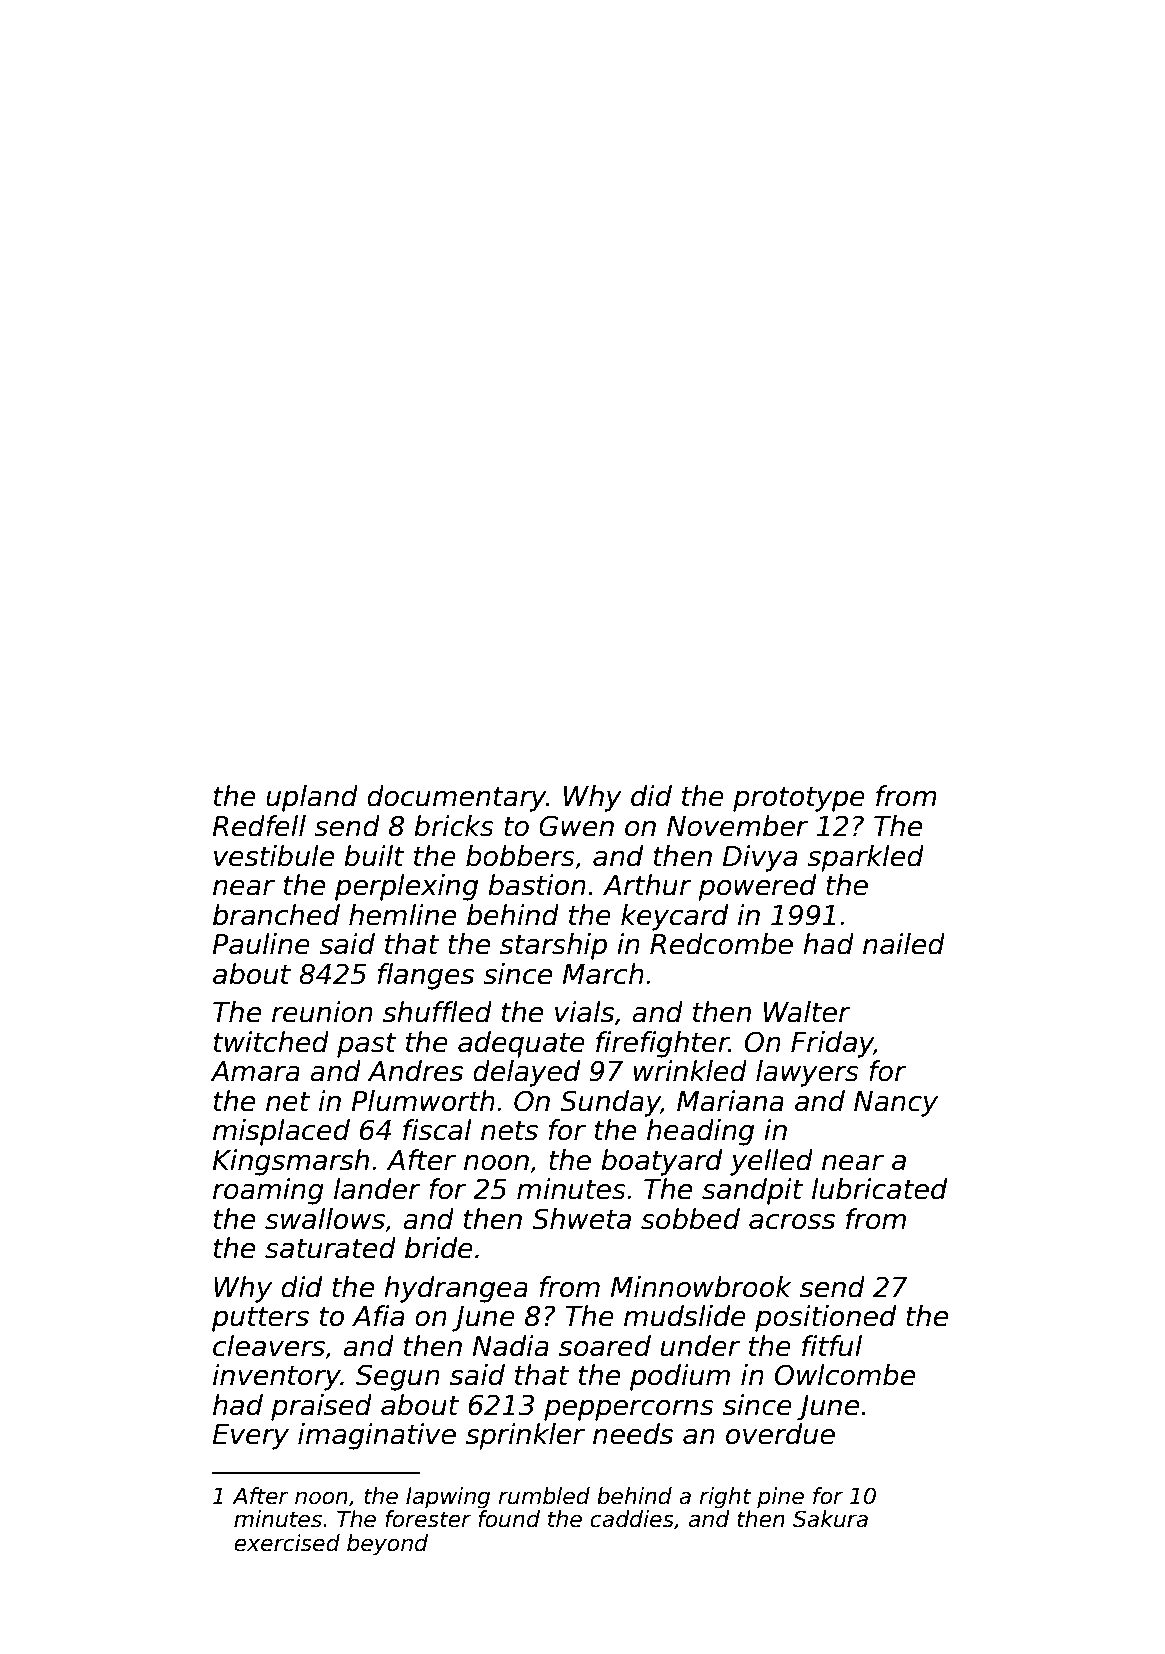 This screenshot has height=1654, width=1165. What do you see at coordinates (865, 858) in the screenshot?
I see `sparkled` at bounding box center [865, 858].
